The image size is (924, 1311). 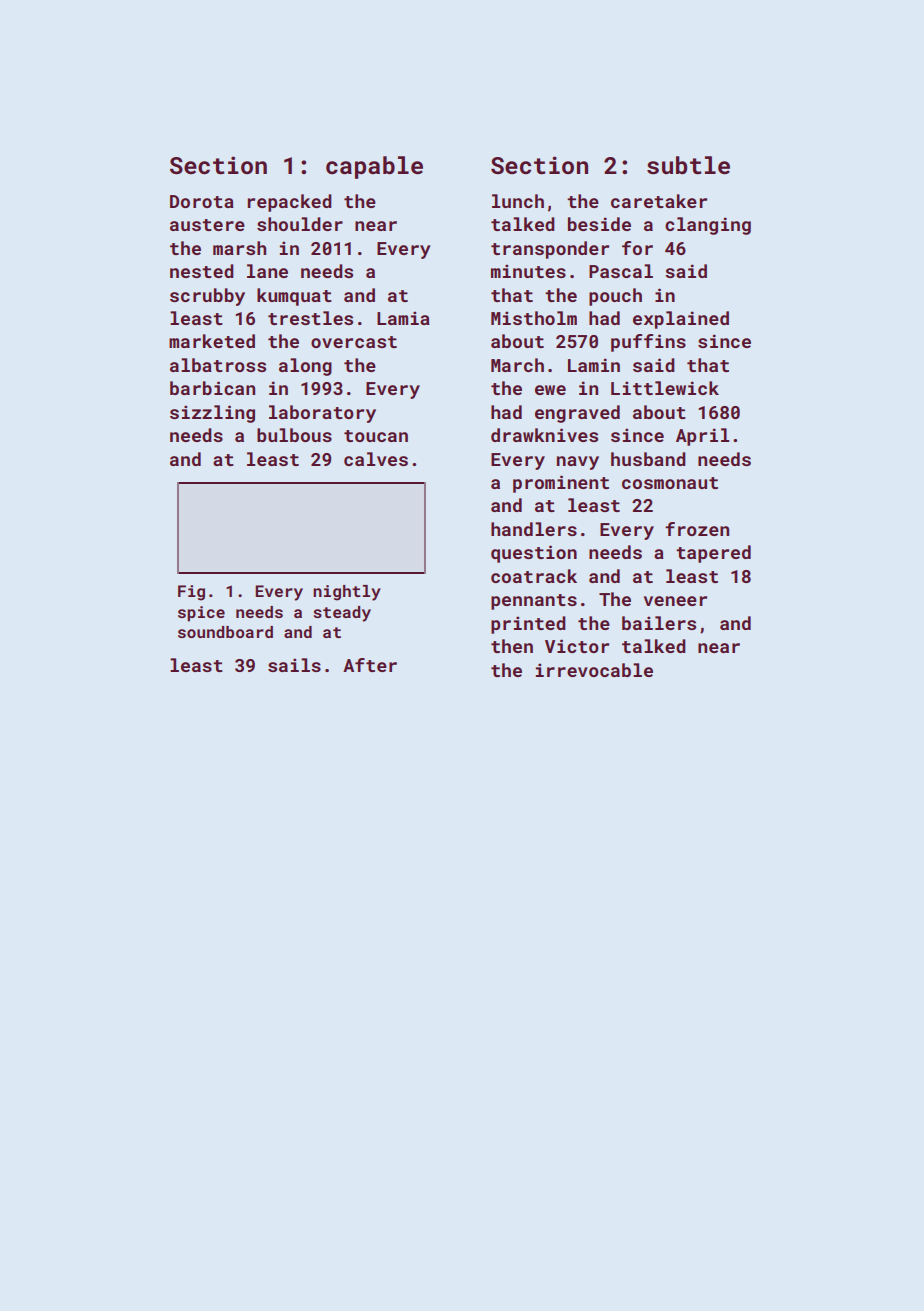 What do you see at coordinates (374, 167) in the document?
I see `capable` at bounding box center [374, 167].
